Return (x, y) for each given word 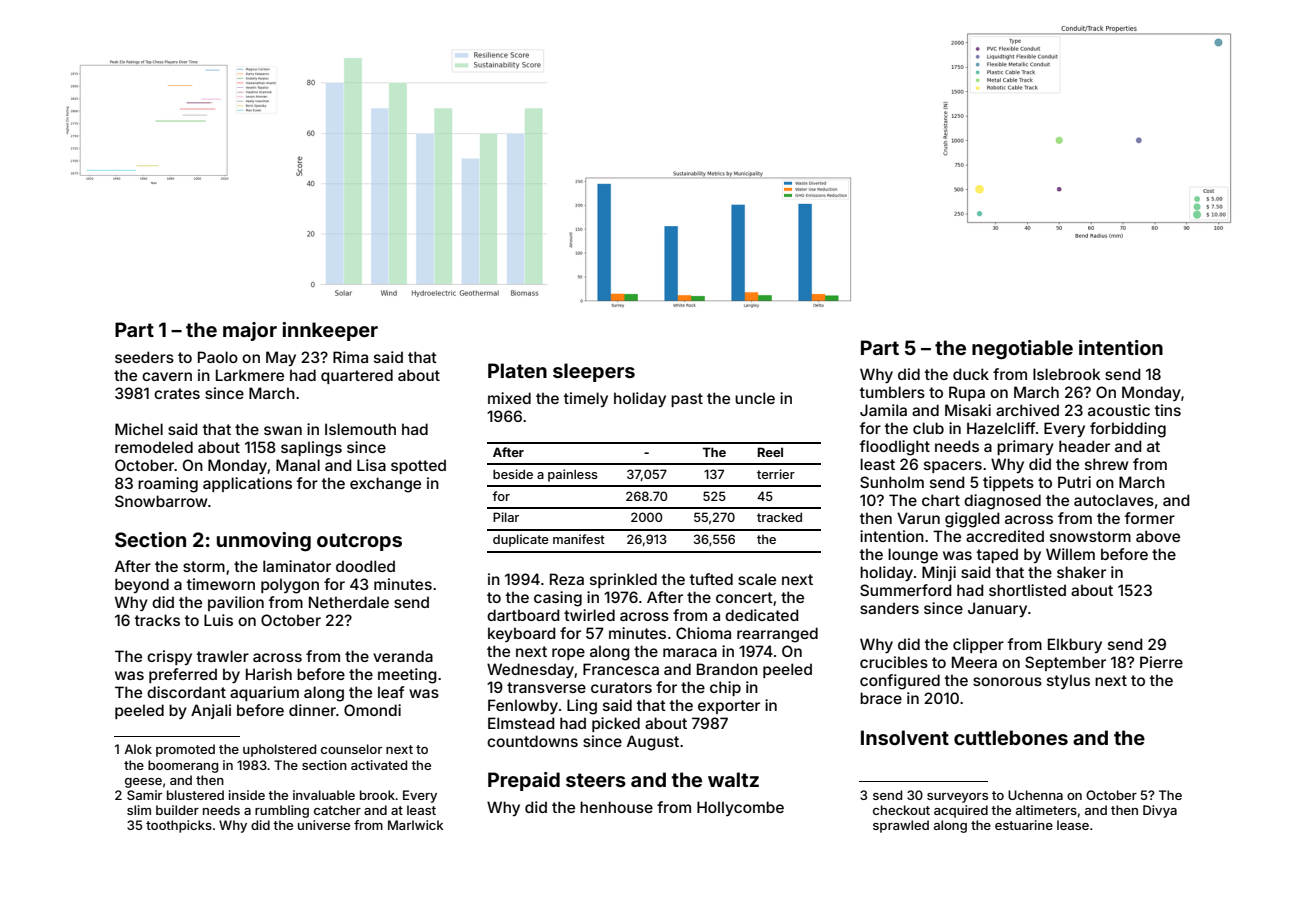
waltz (733, 779)
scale (757, 579)
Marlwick (415, 825)
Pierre (1161, 662)
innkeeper (330, 331)
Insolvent (905, 737)
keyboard (522, 634)
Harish (269, 674)
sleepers (594, 372)
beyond (142, 585)
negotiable (1022, 350)
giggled (972, 520)
